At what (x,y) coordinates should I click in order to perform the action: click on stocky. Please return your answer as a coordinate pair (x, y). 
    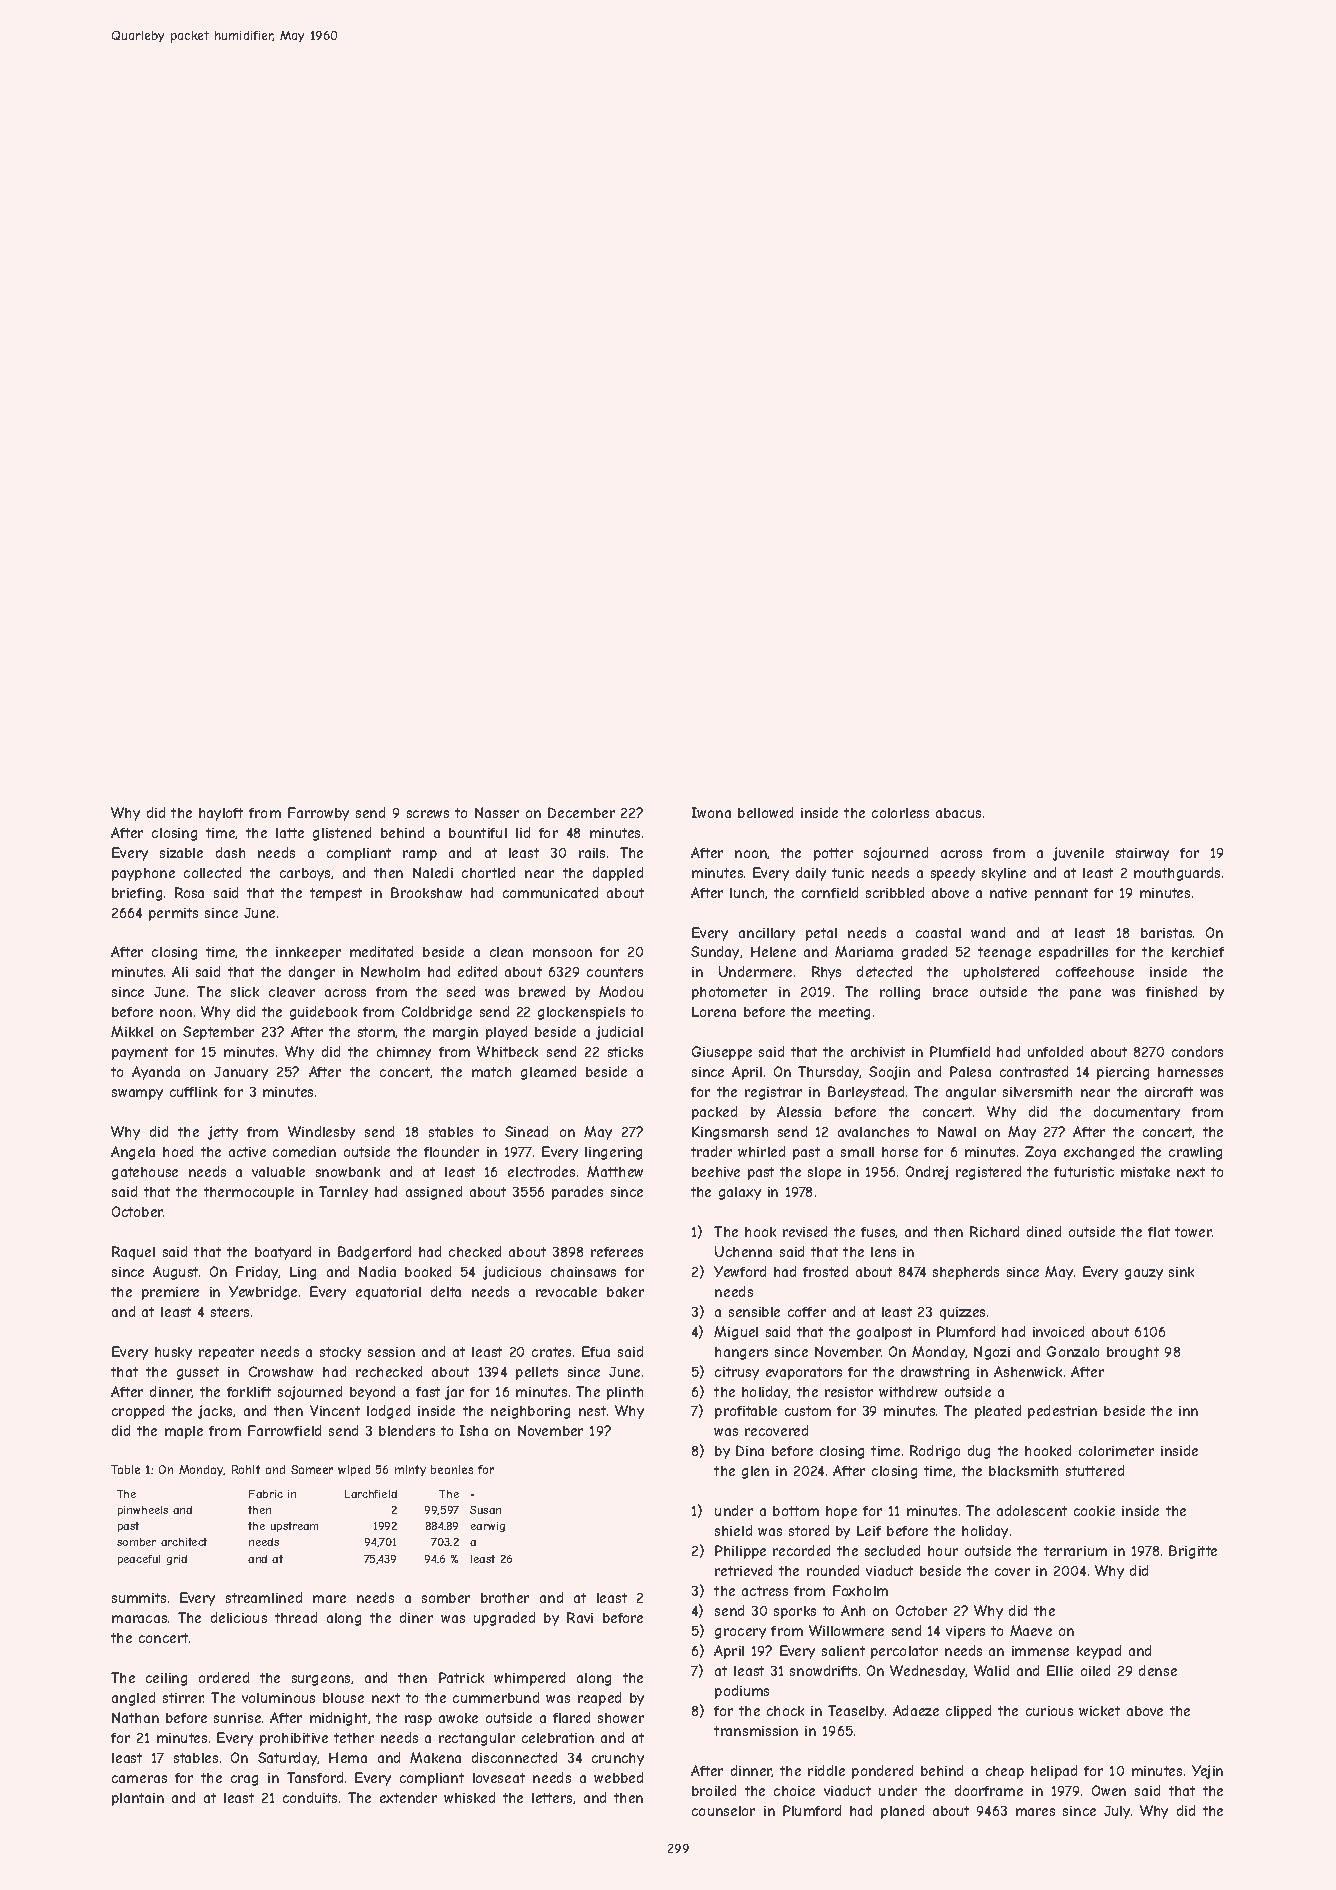
    Looking at the image, I should click on (340, 1353).
